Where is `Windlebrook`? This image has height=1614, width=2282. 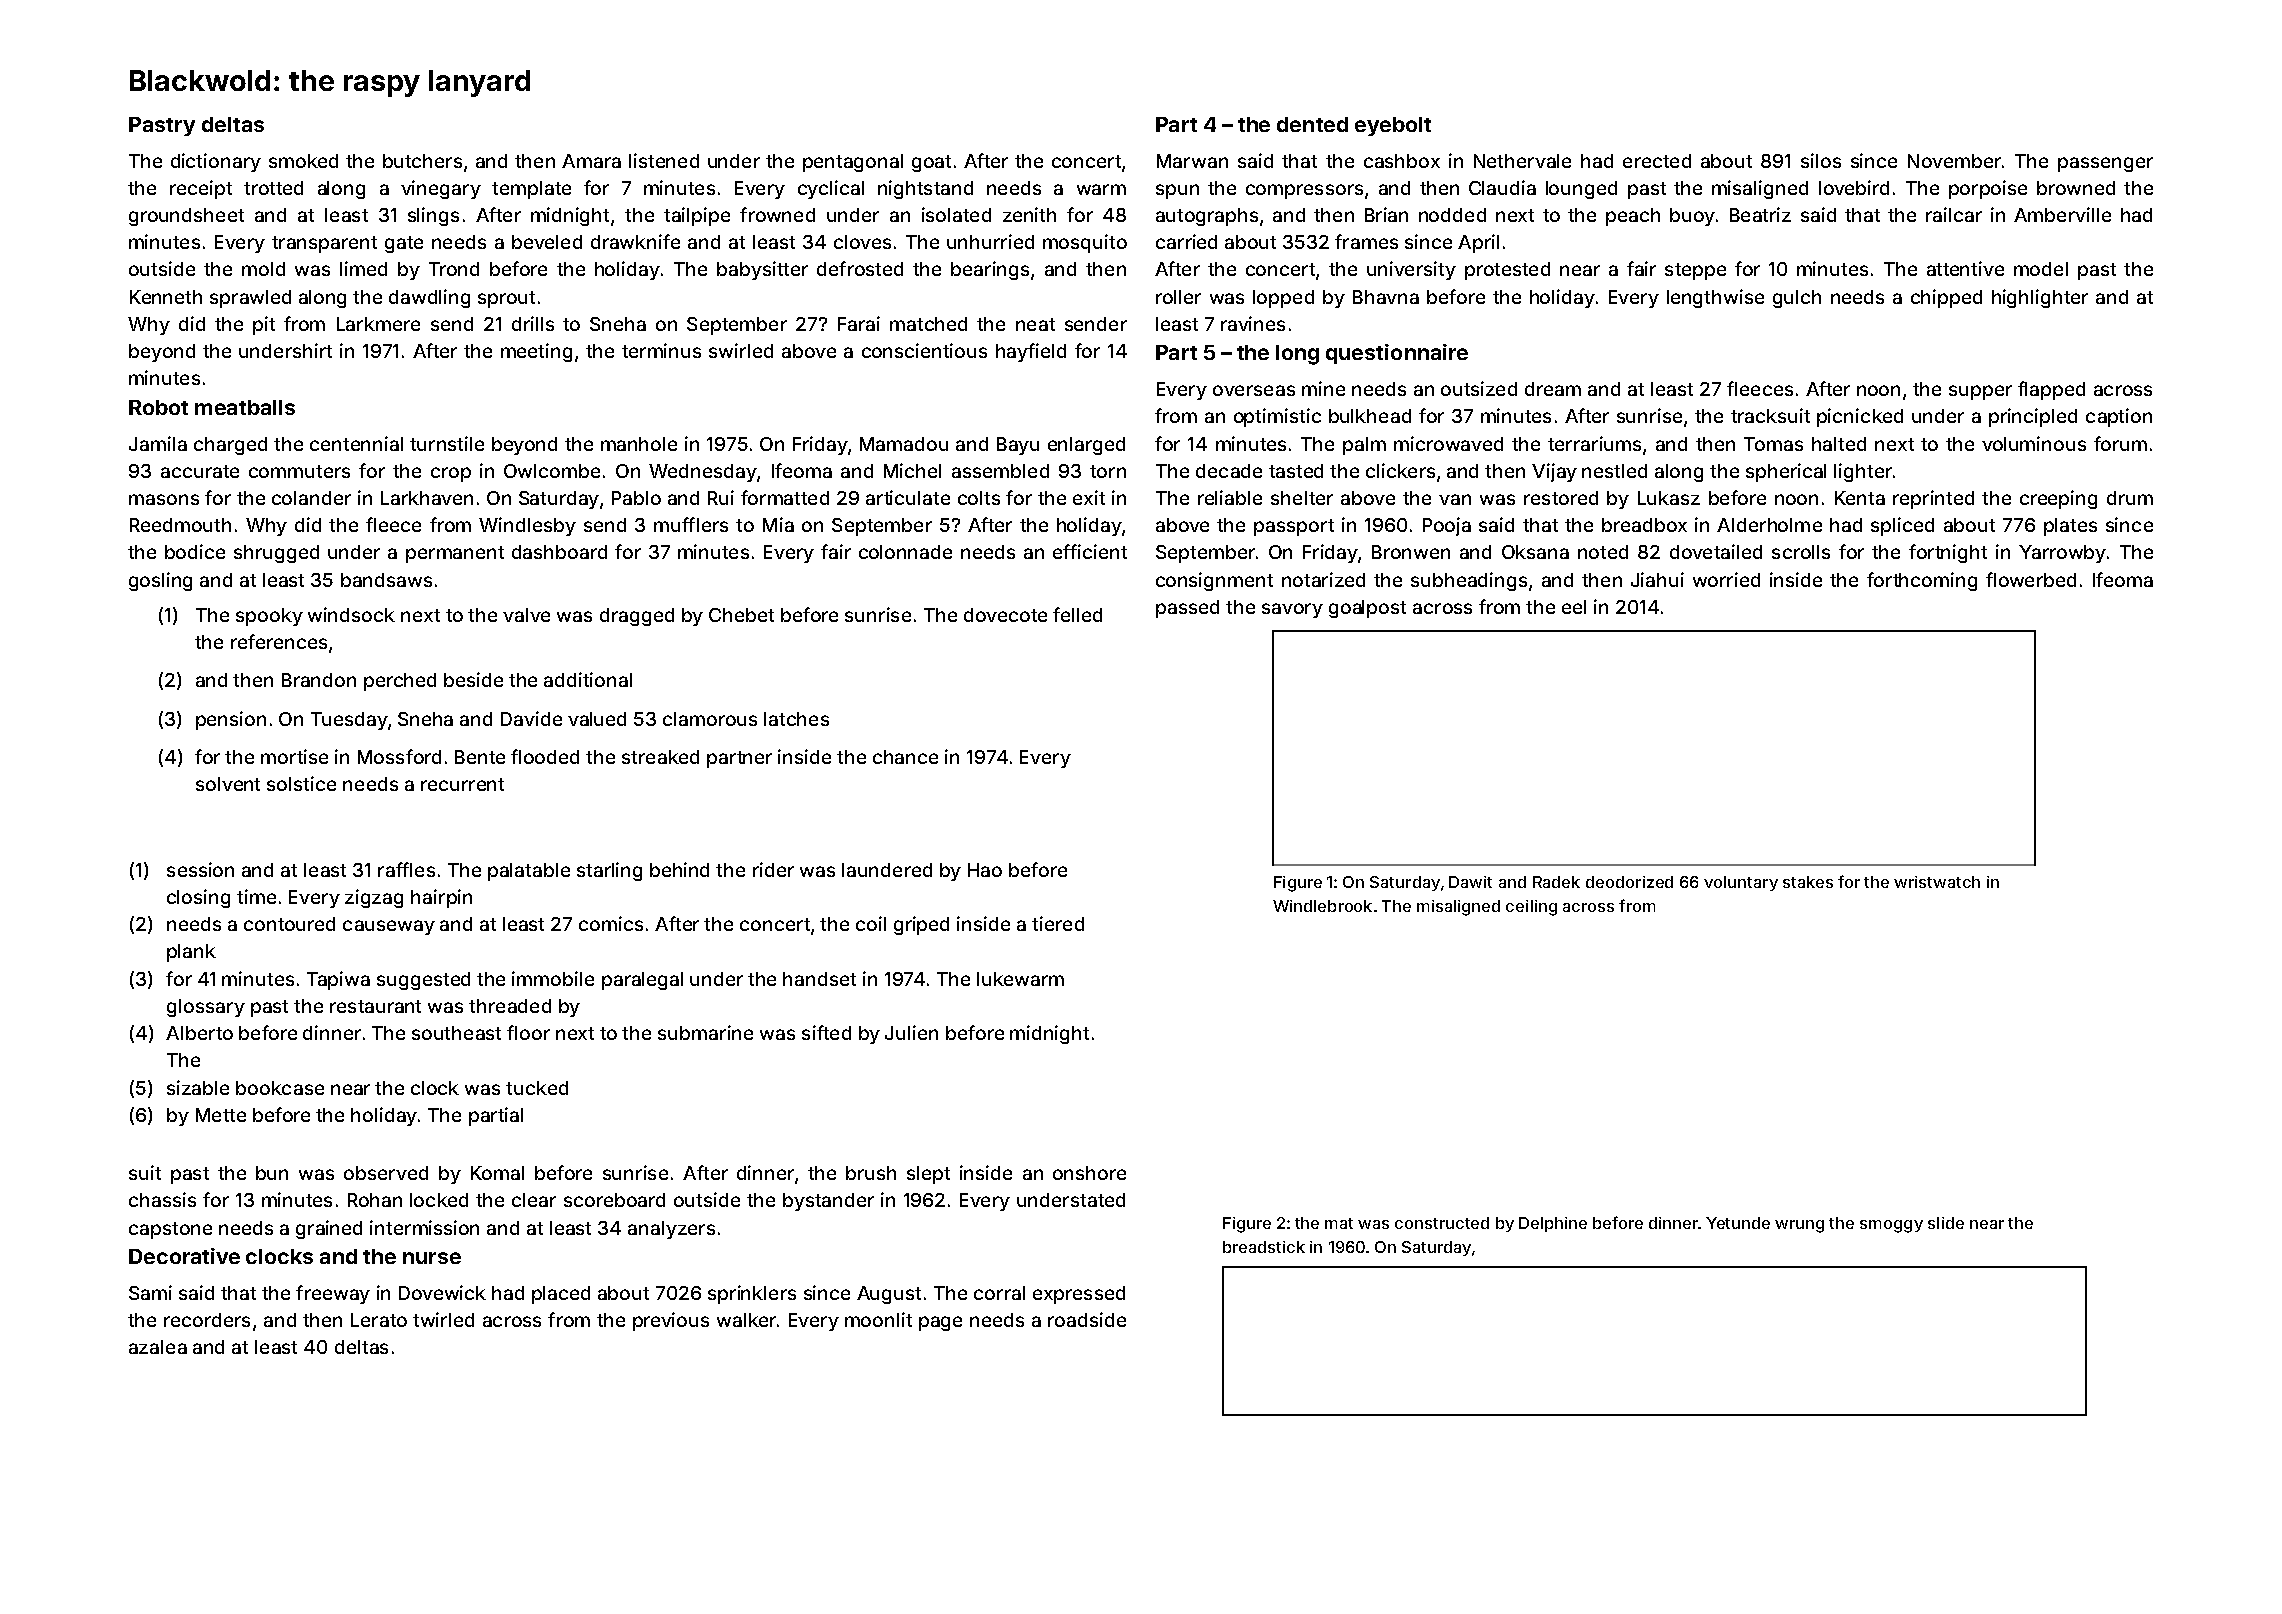 Windlebrook is located at coordinates (1322, 906).
